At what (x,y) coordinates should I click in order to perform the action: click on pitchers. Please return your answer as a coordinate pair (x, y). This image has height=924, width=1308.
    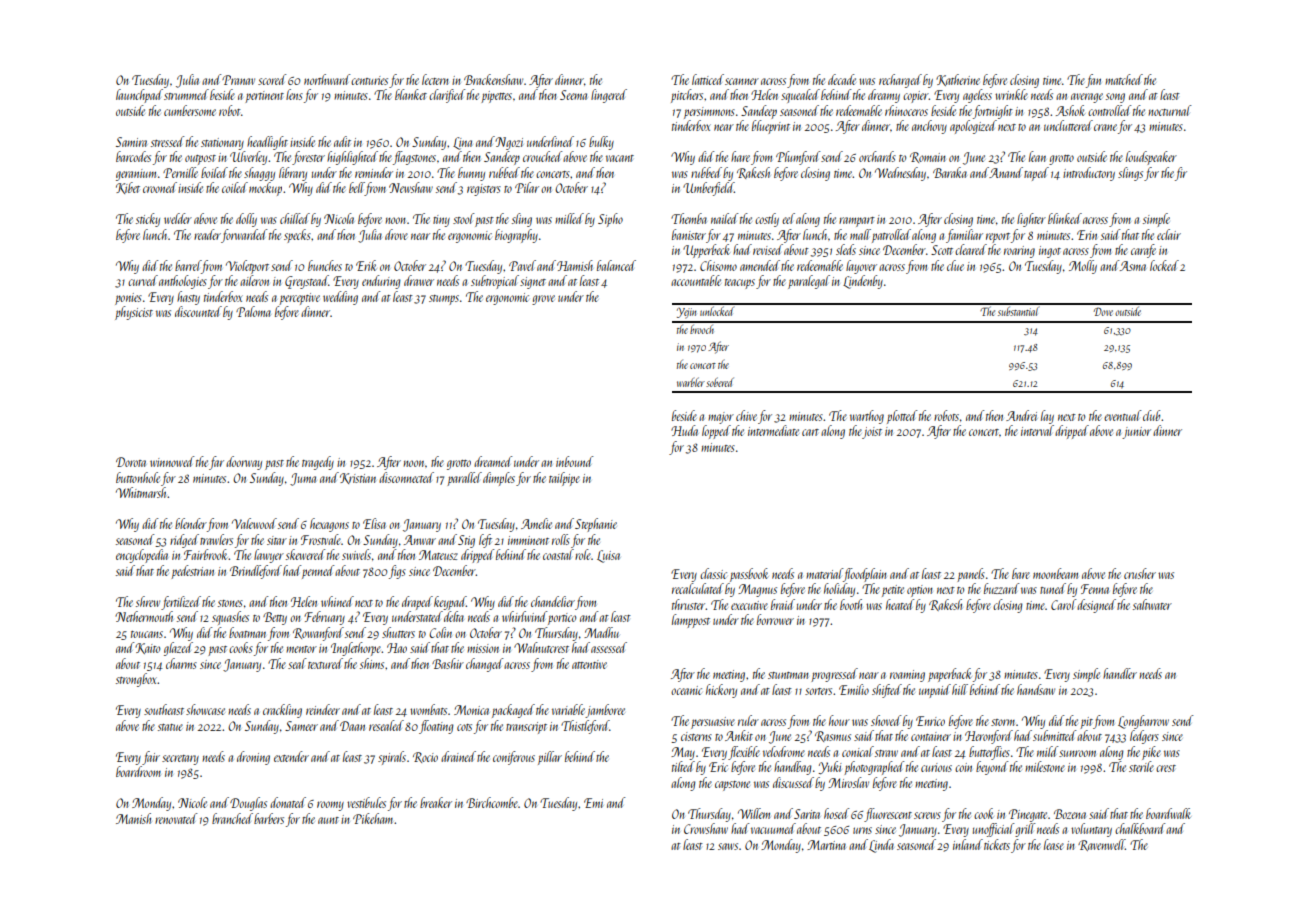
    Looking at the image, I should click on (687, 96).
